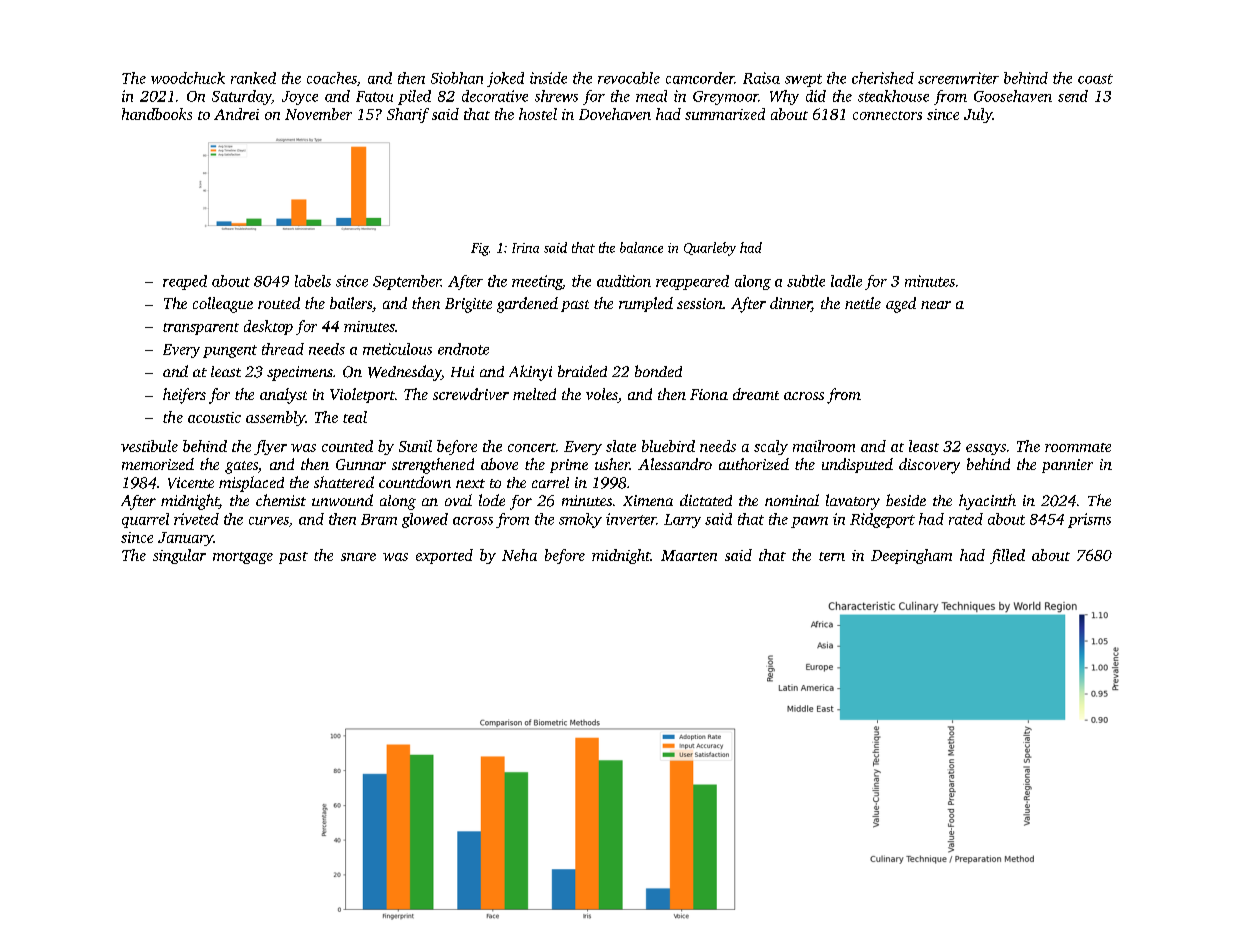  What do you see at coordinates (641, 247) in the document?
I see `balance` at bounding box center [641, 247].
